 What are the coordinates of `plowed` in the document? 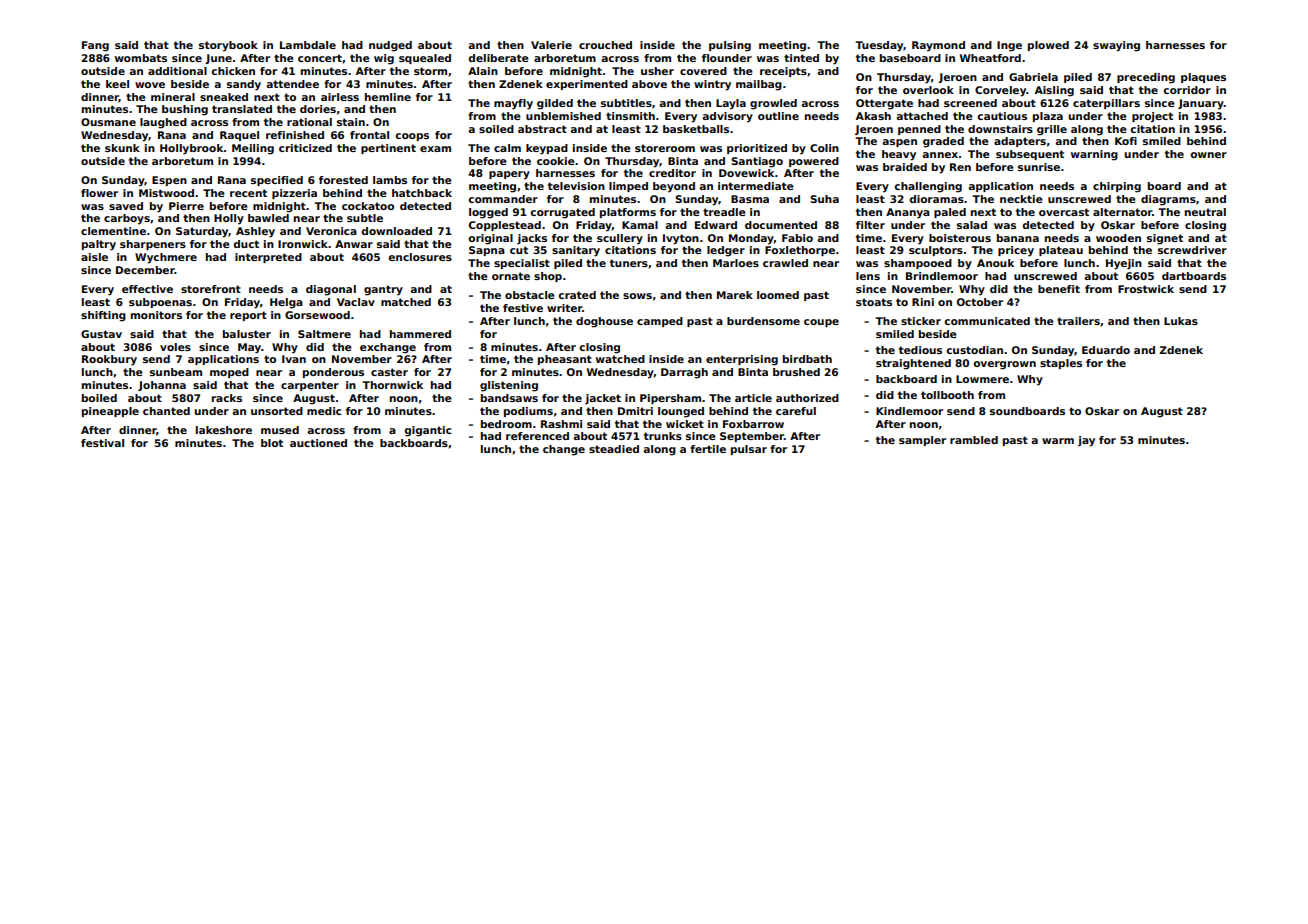 It's located at (1048, 46).
